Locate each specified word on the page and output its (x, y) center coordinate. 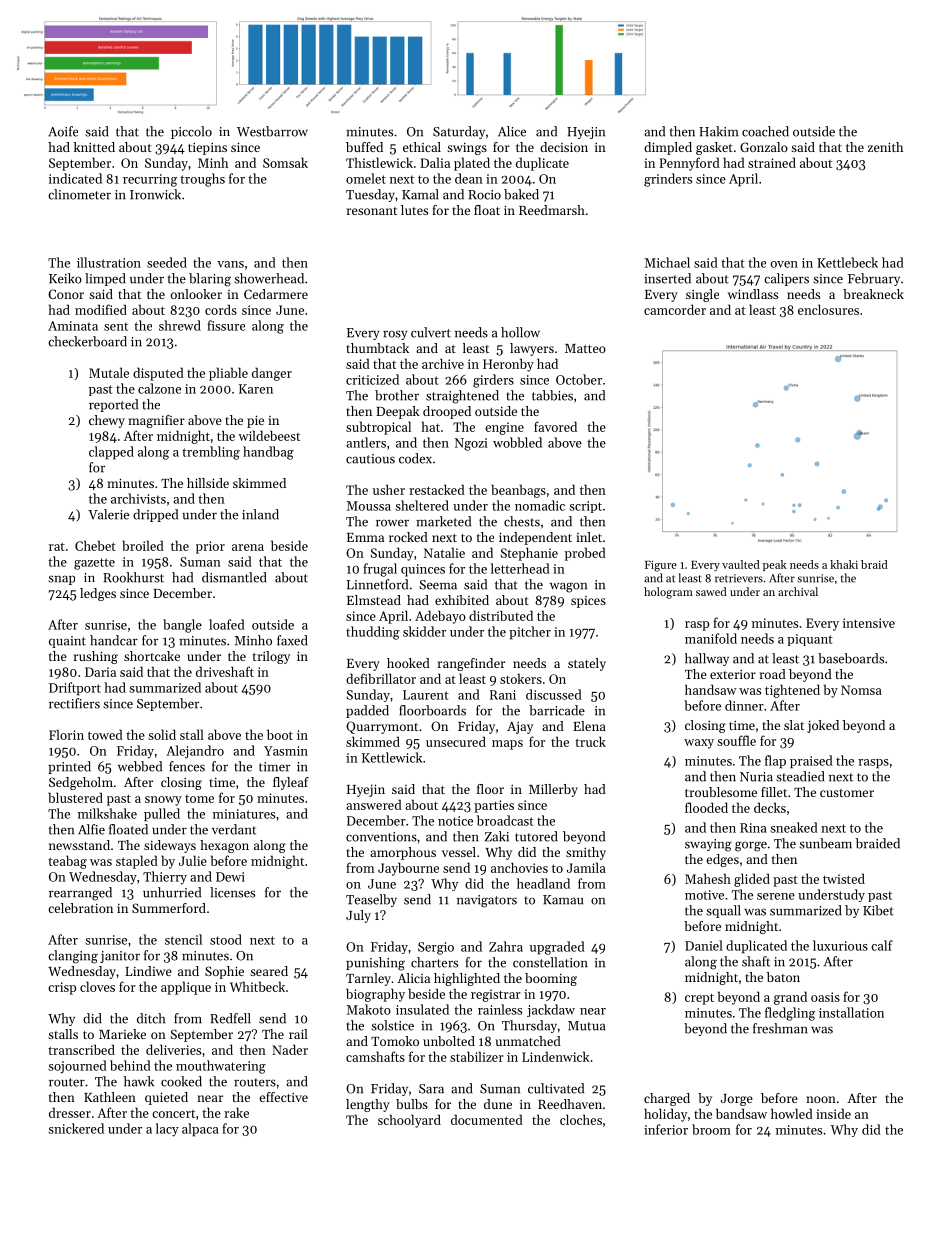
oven (784, 264)
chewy (107, 421)
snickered (76, 1128)
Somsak (285, 162)
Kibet (878, 910)
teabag (67, 862)
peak (775, 565)
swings (467, 149)
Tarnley (368, 979)
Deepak (397, 412)
